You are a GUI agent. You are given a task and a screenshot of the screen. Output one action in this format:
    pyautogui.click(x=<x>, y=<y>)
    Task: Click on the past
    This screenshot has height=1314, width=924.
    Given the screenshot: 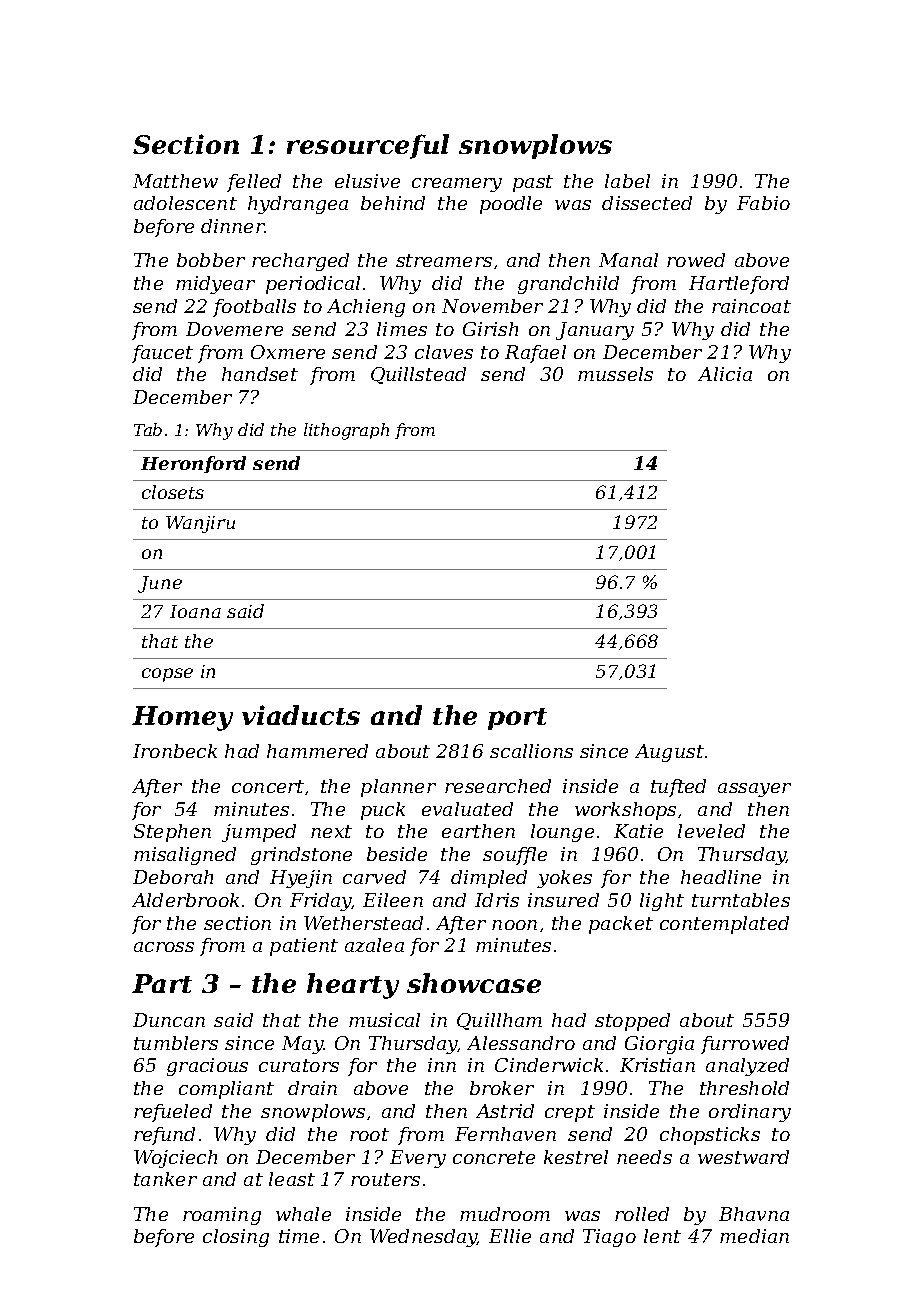 What is the action you would take?
    pyautogui.click(x=533, y=183)
